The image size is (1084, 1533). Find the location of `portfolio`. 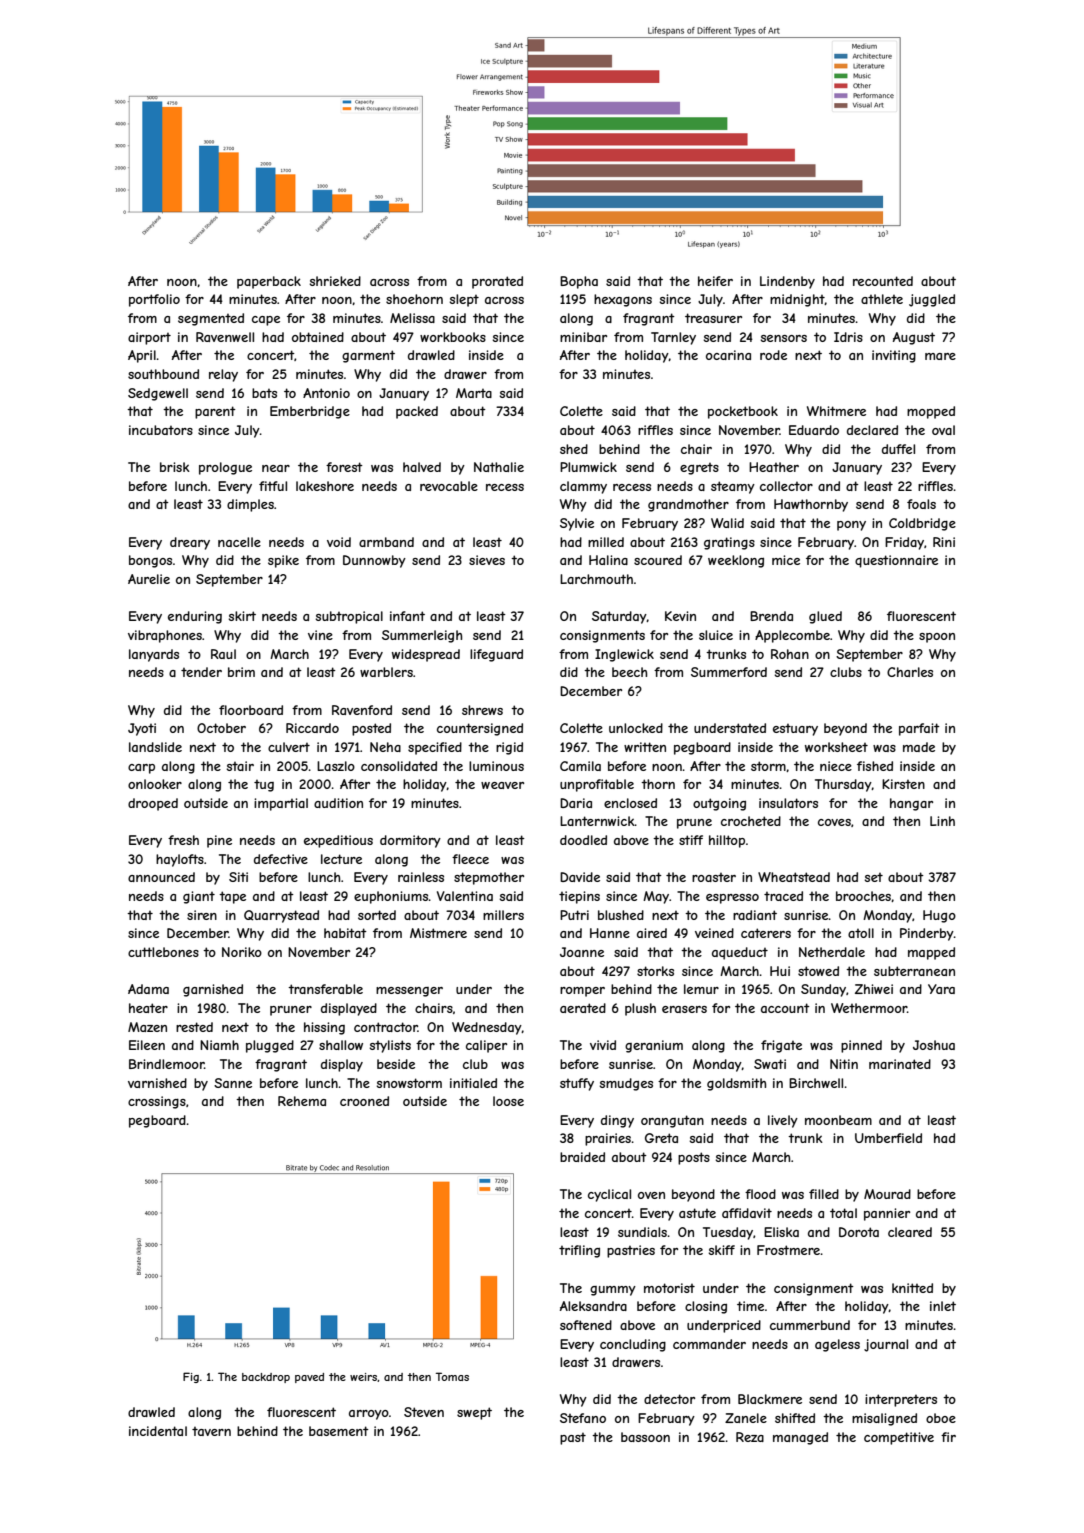

portfolio is located at coordinates (154, 300).
